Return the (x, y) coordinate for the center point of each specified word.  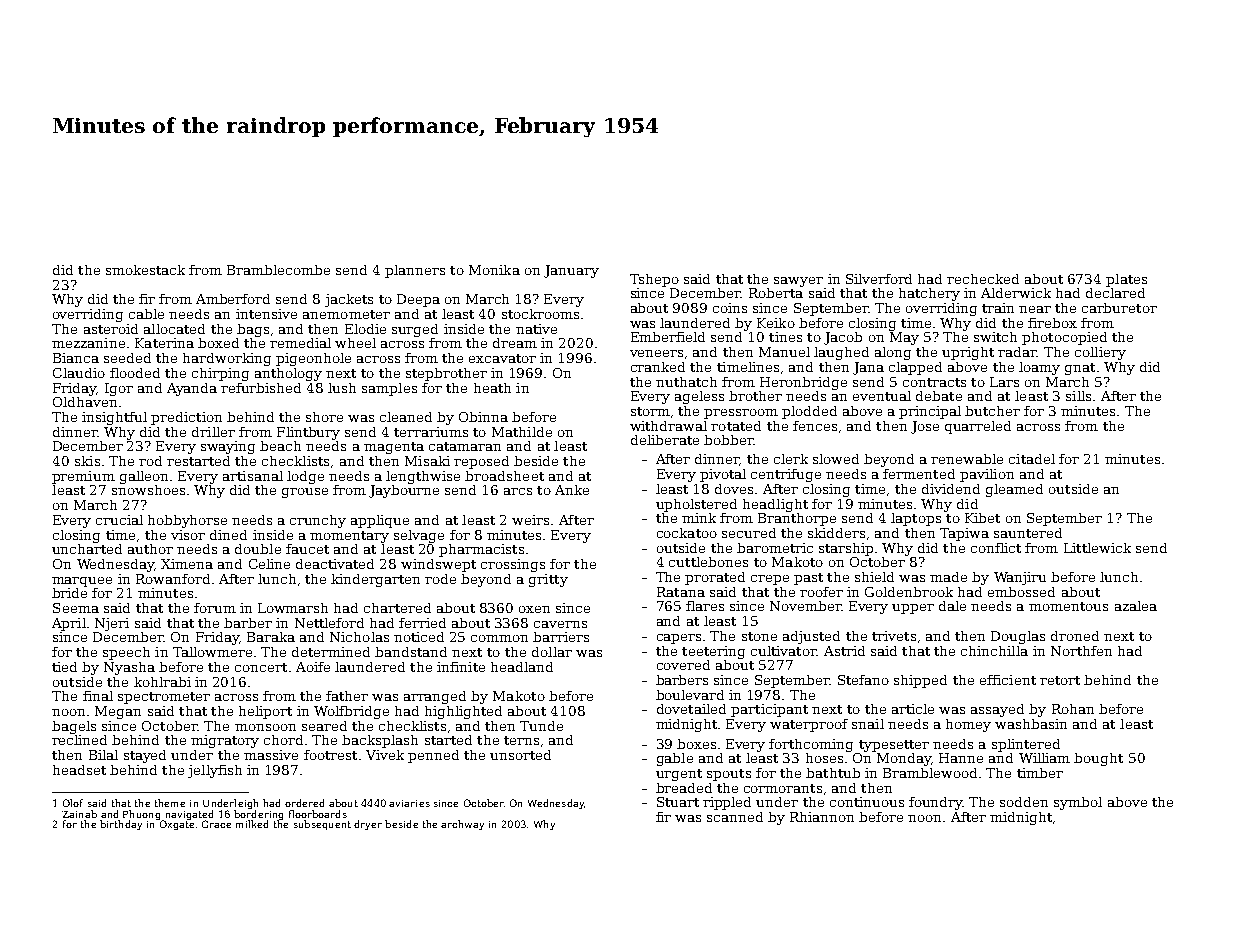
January (571, 271)
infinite (461, 667)
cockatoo (687, 533)
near (1035, 309)
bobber (728, 440)
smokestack (145, 270)
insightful (114, 418)
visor (188, 535)
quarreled (978, 427)
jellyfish (215, 771)
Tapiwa (964, 534)
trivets (894, 636)
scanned (735, 817)
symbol (1078, 803)
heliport (265, 712)
